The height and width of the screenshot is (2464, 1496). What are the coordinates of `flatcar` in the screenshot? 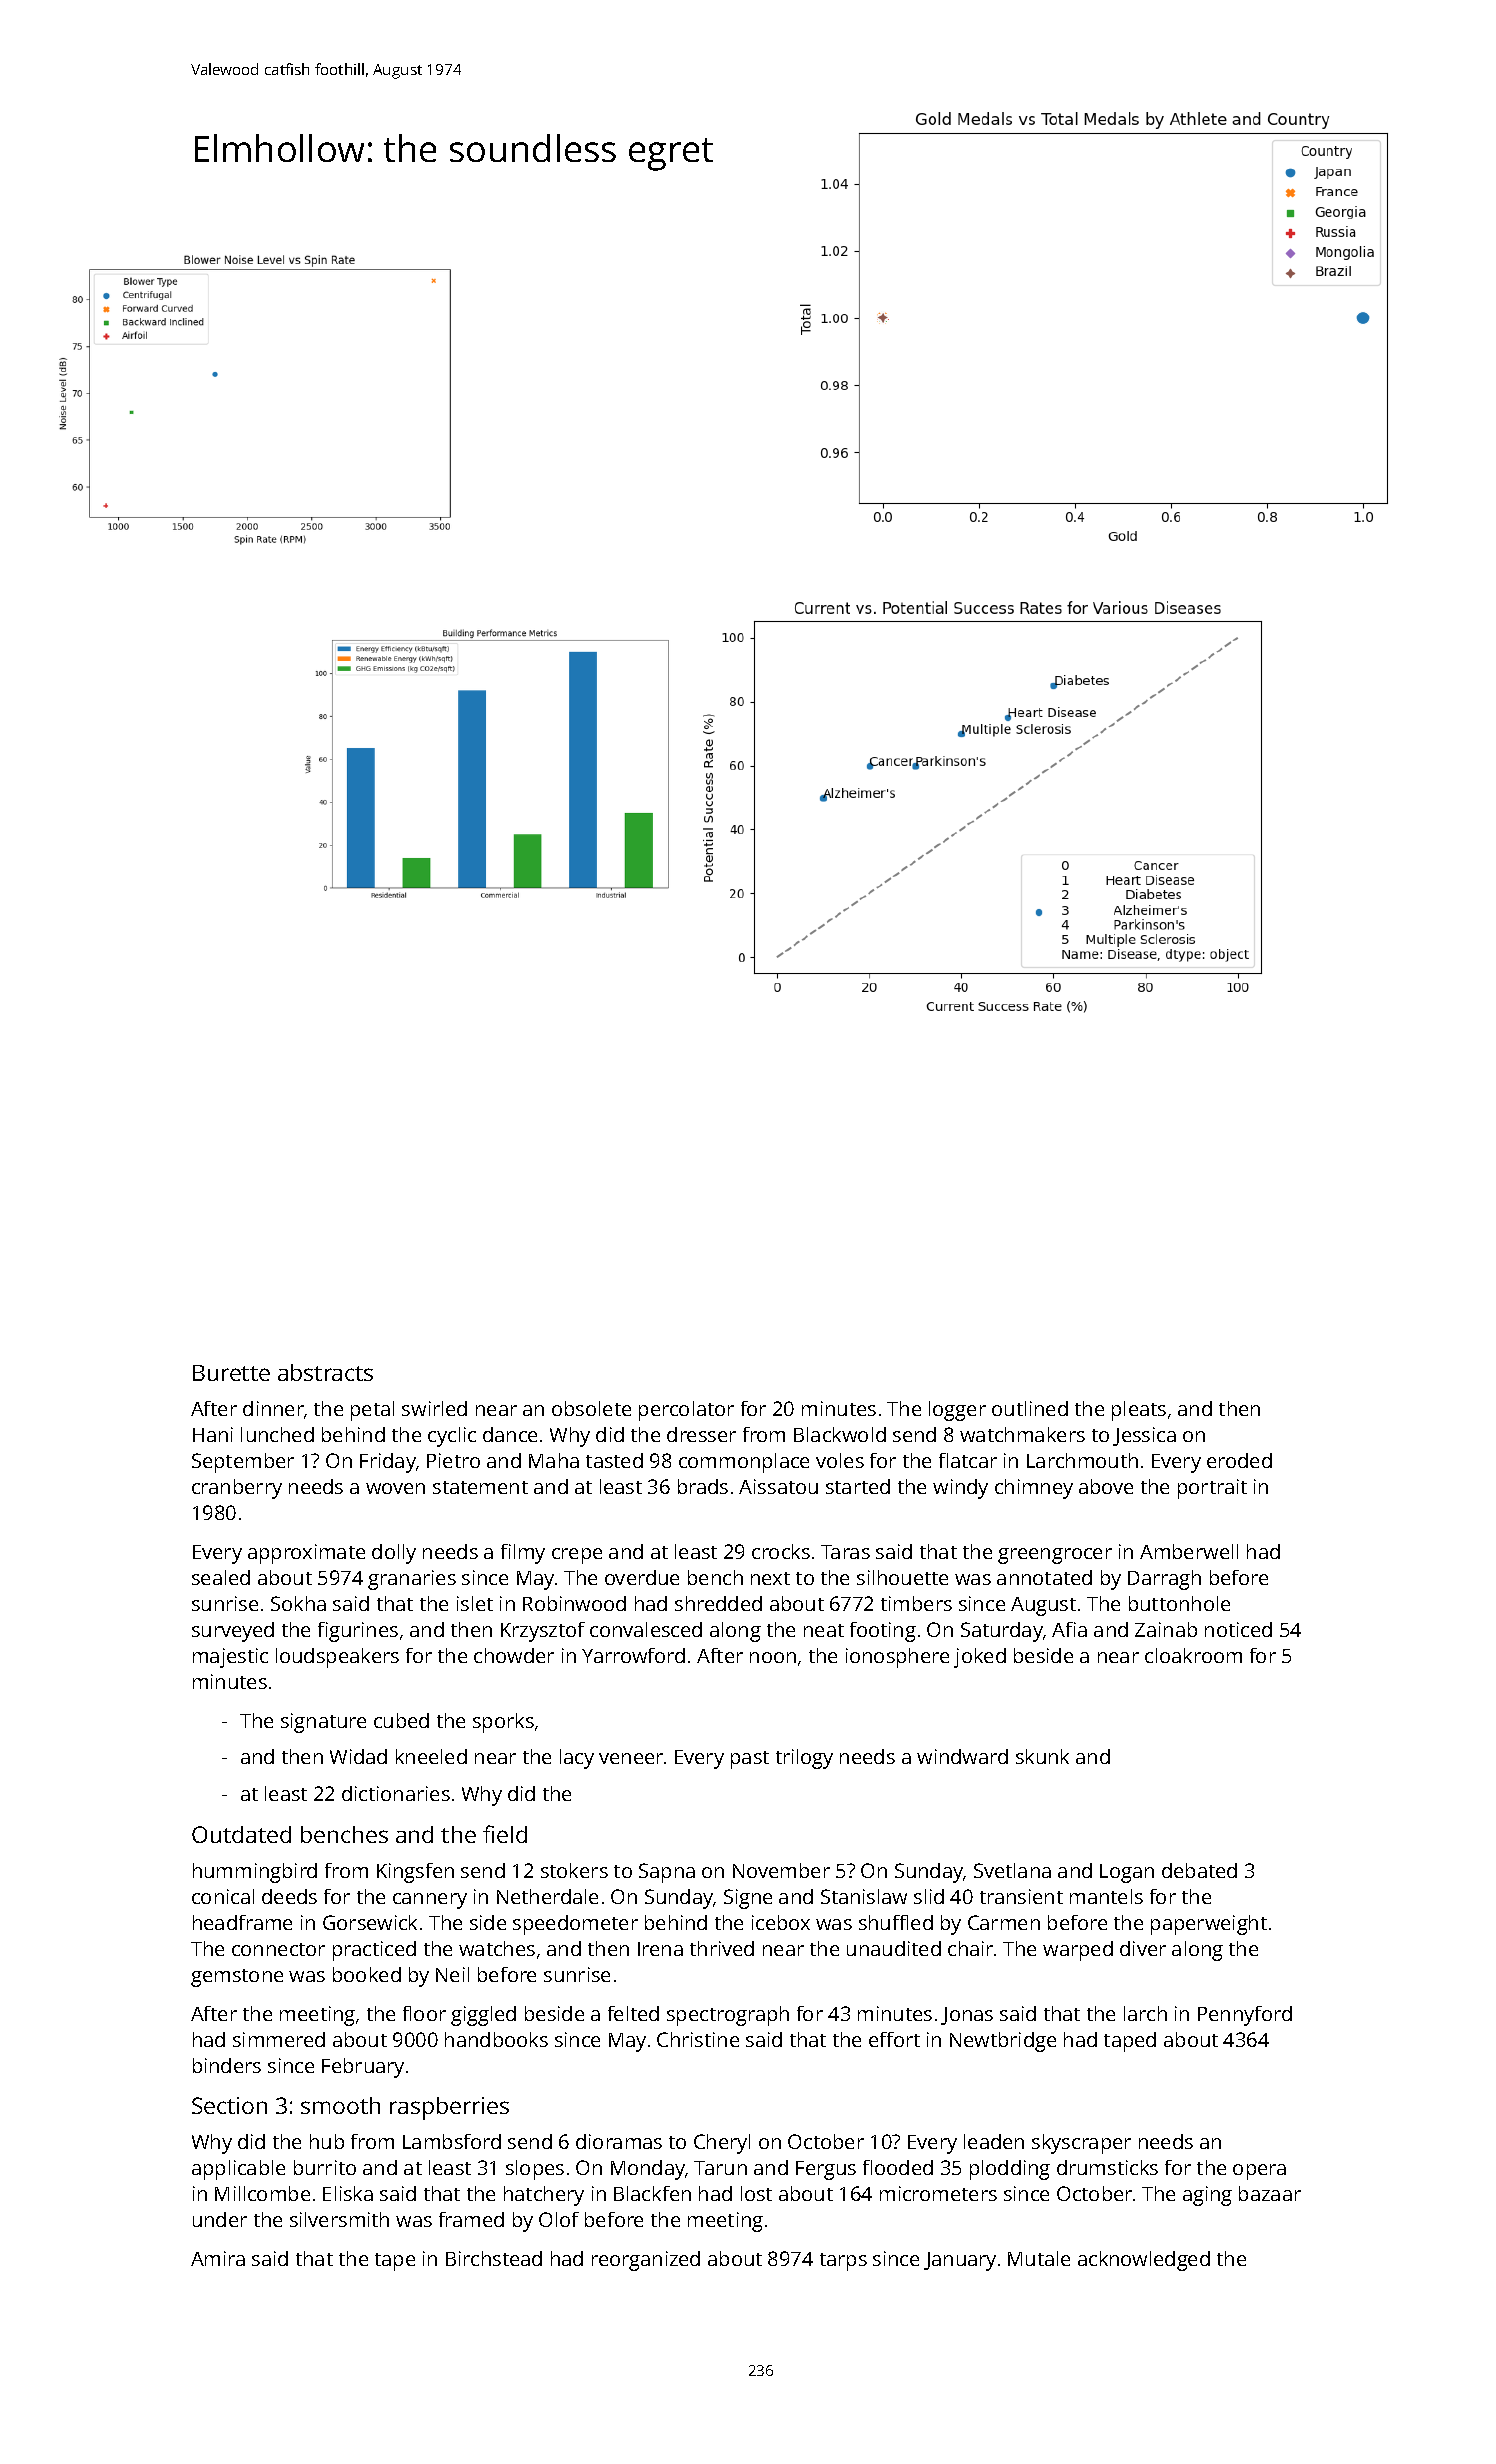 It's located at (968, 1460).
